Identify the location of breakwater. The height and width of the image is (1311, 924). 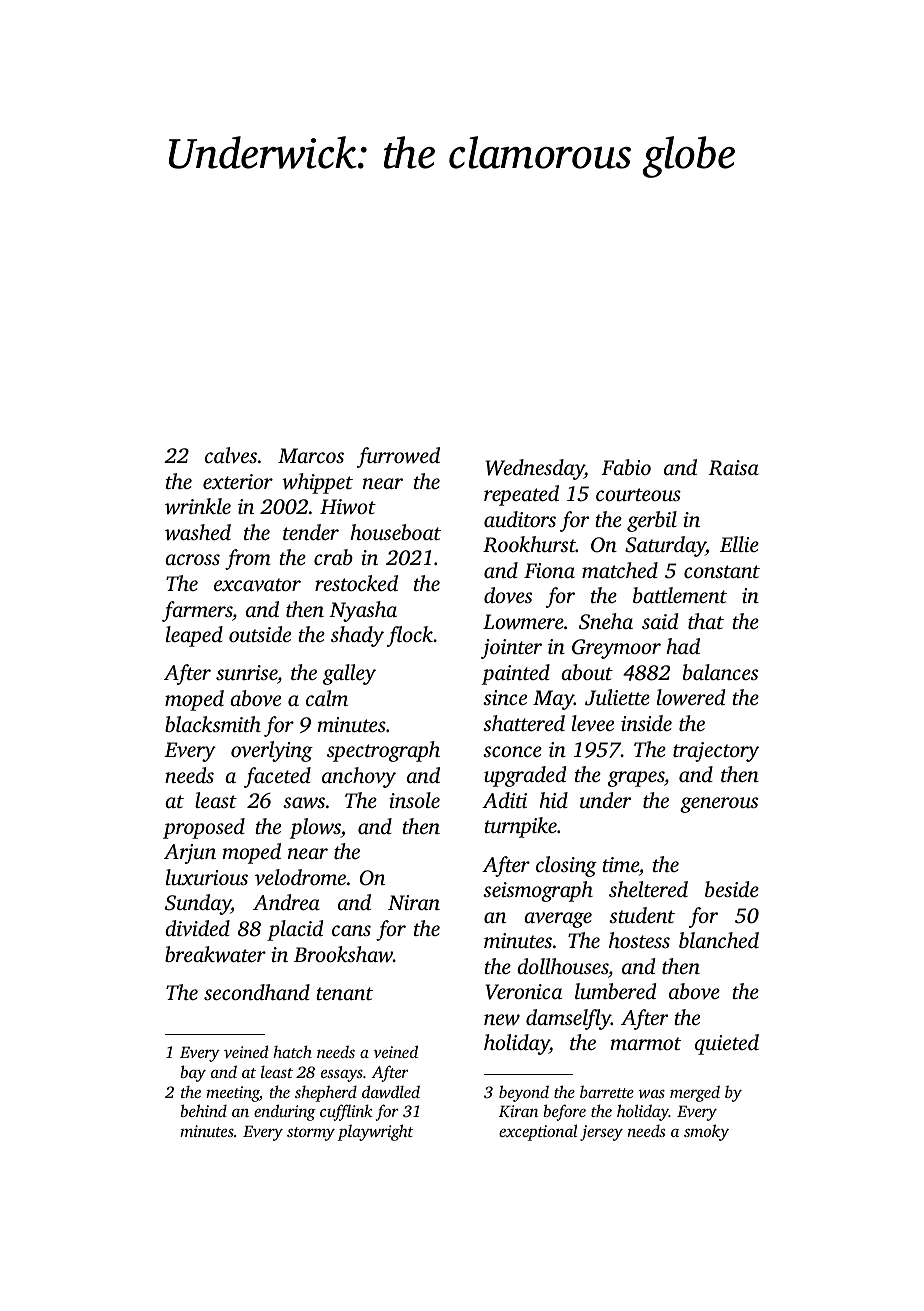
(215, 954).
